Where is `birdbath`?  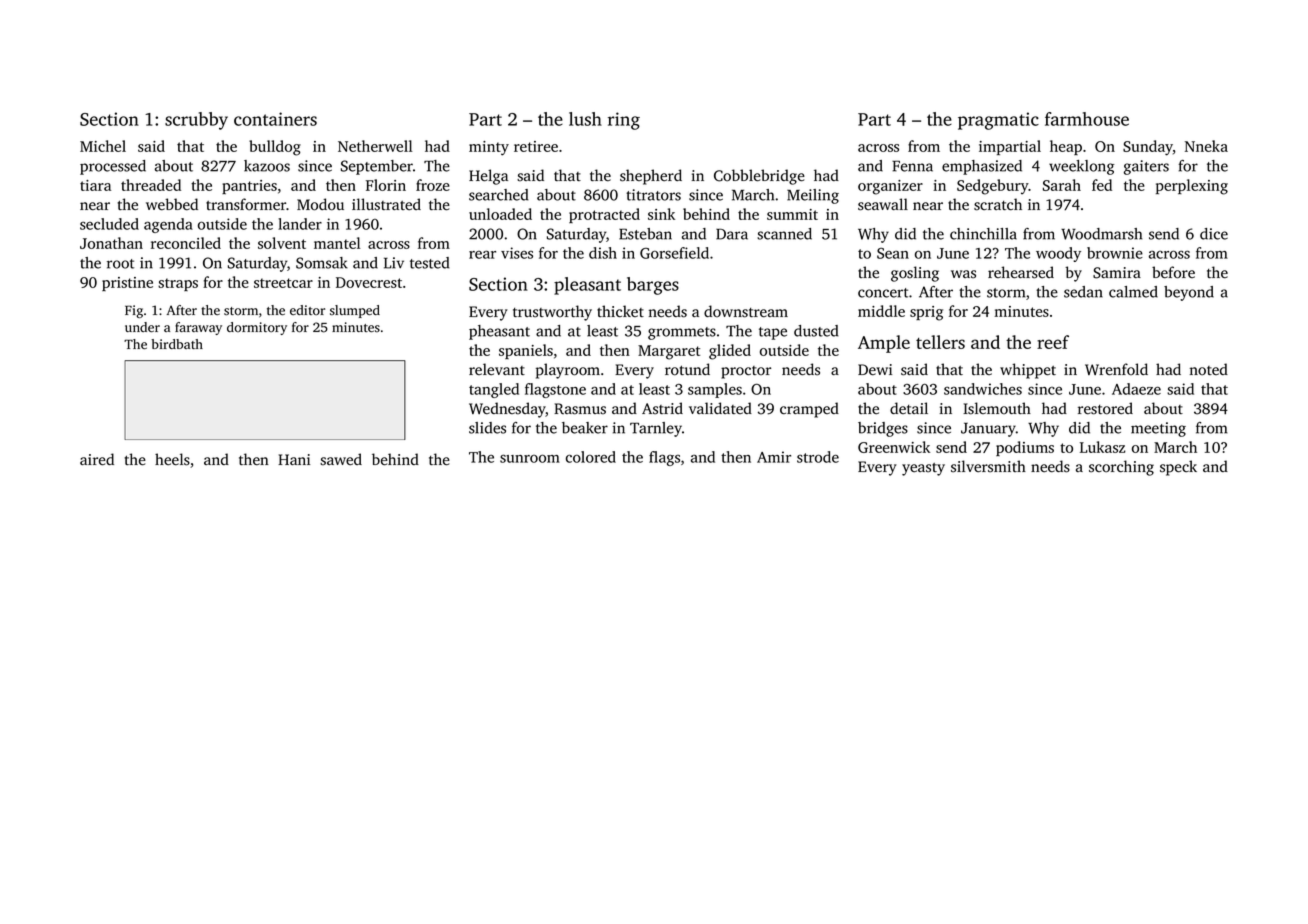
birdbath is located at coordinates (177, 344).
